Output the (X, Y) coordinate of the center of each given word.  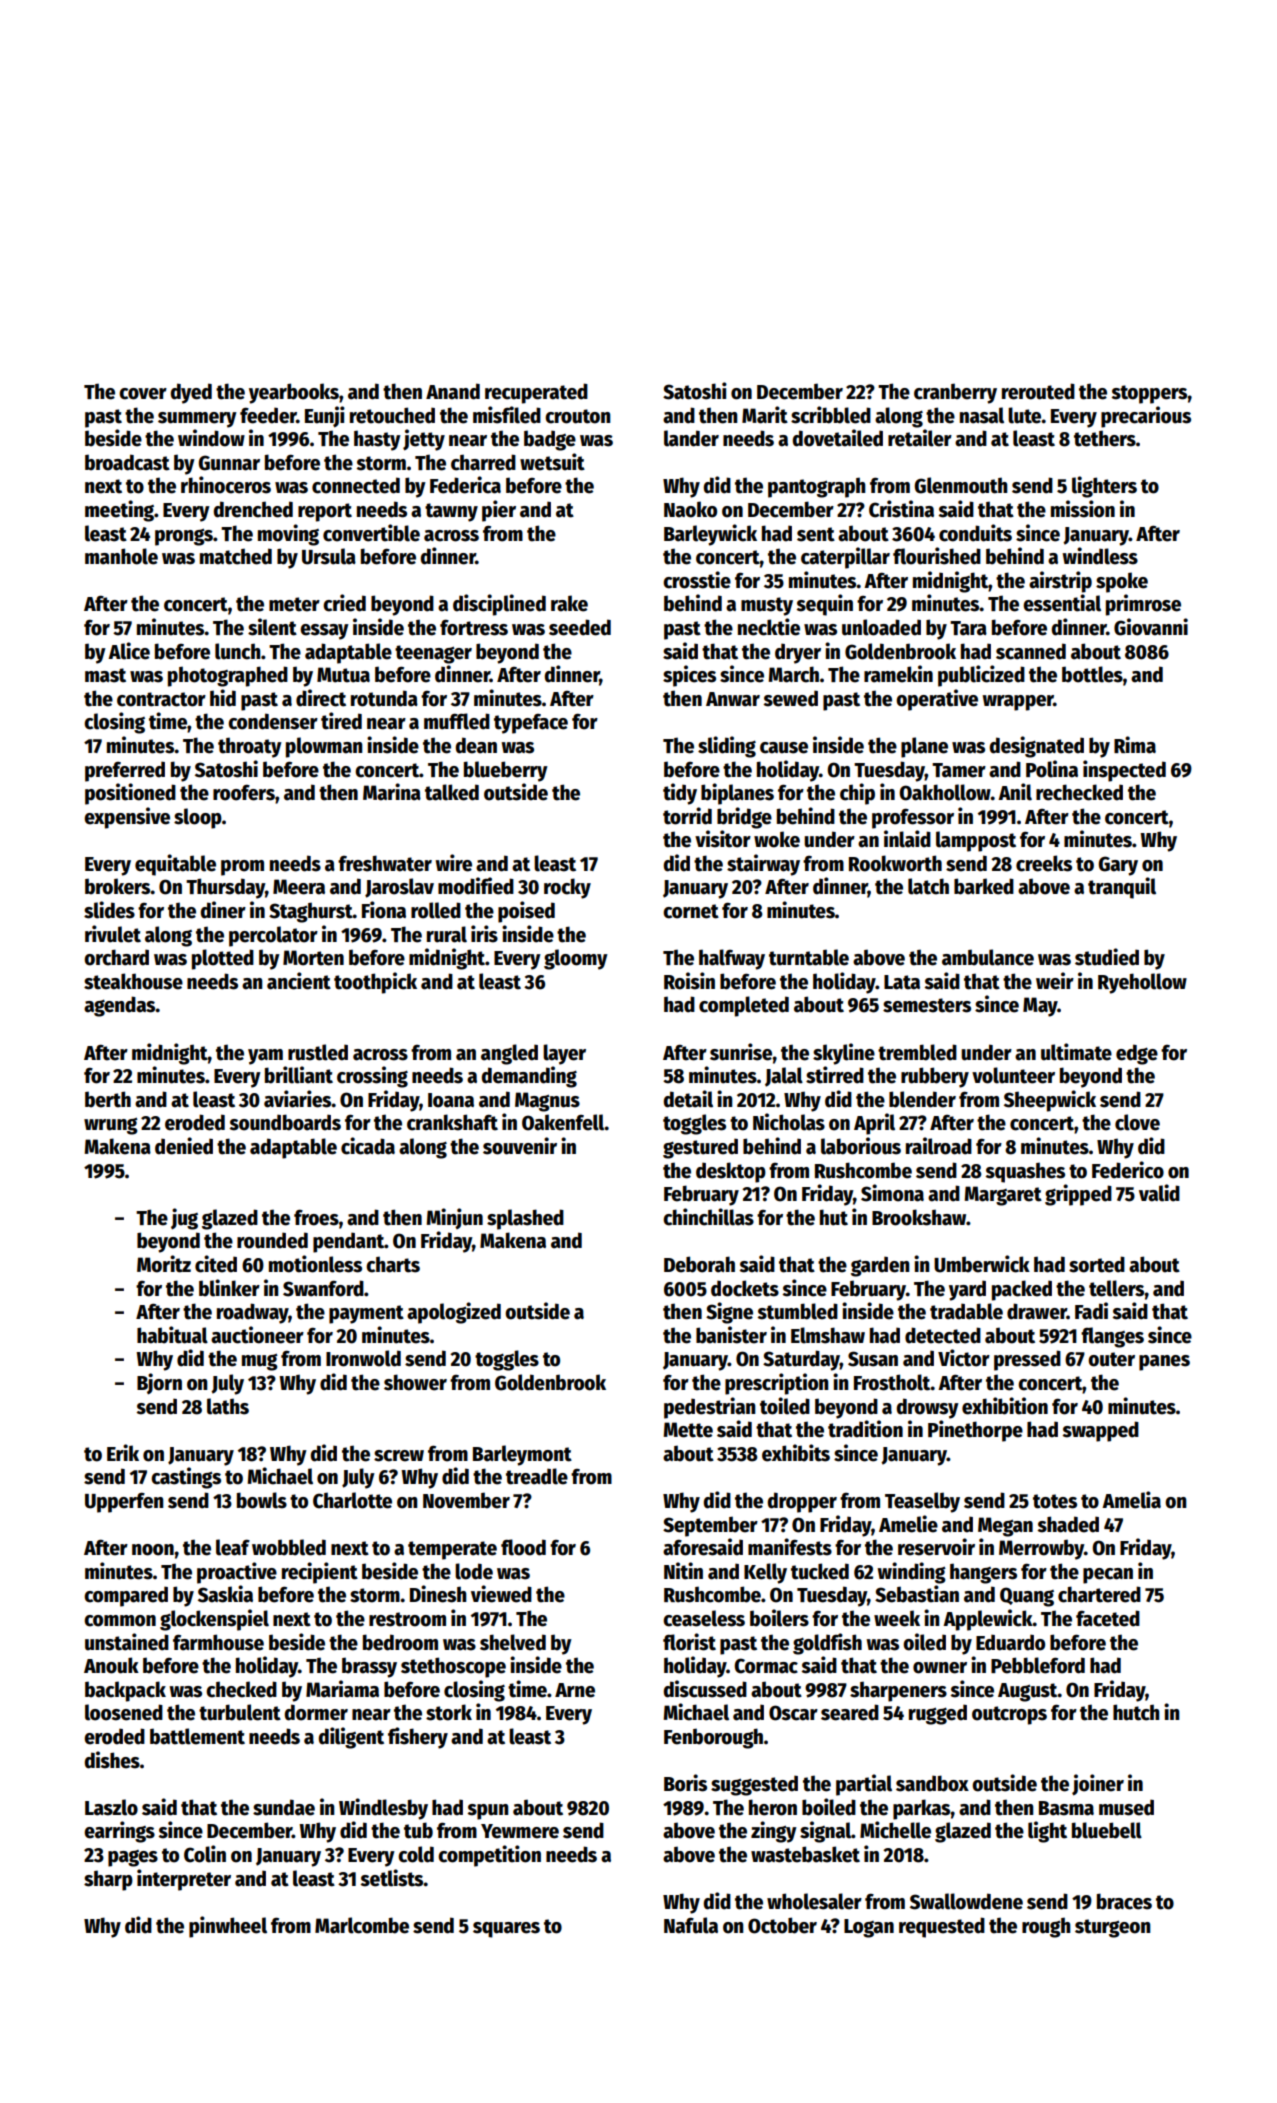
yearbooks (294, 393)
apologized (454, 1313)
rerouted (1038, 391)
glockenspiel (214, 1620)
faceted (1108, 1618)
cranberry (955, 393)
